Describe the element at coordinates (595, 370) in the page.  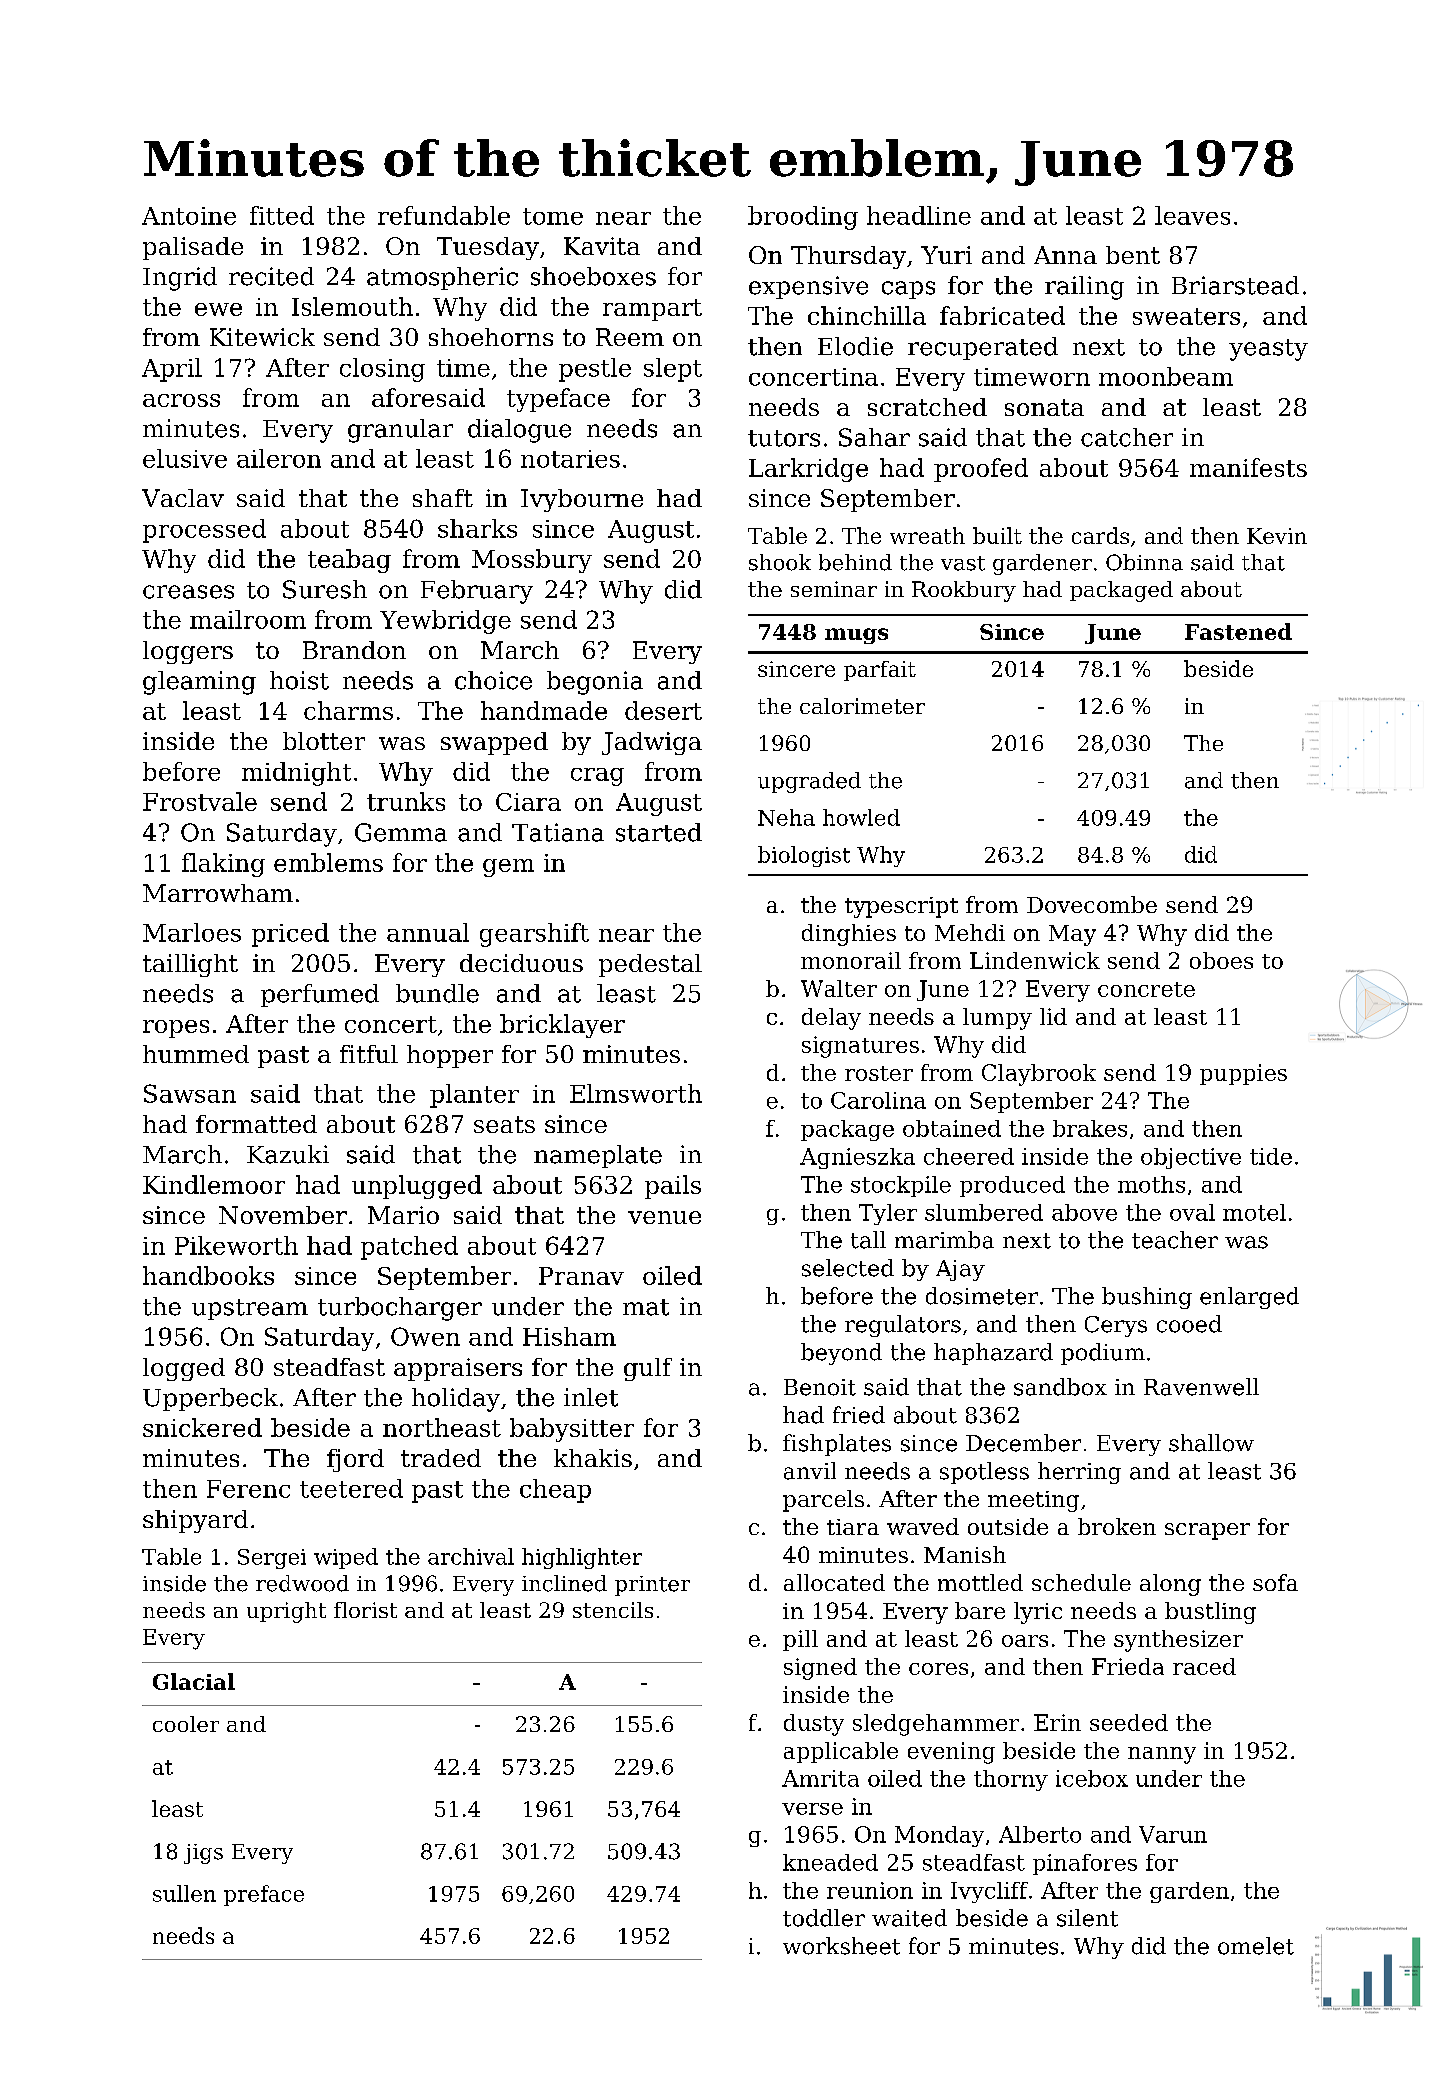
I see `pestle` at that location.
